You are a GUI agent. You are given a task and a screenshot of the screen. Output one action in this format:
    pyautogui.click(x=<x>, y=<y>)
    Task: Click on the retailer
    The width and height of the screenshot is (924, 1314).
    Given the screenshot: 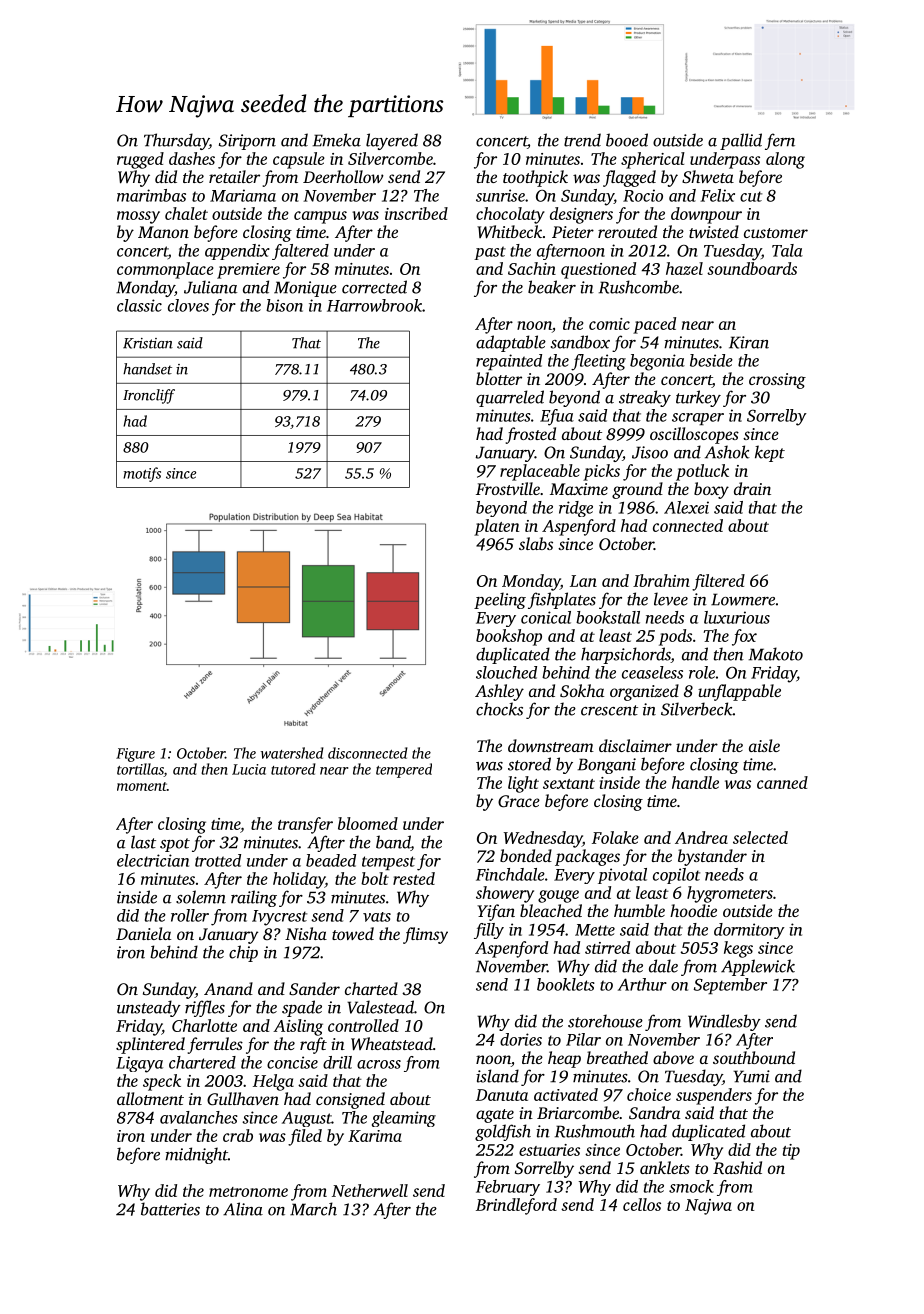 What is the action you would take?
    pyautogui.click(x=234, y=176)
